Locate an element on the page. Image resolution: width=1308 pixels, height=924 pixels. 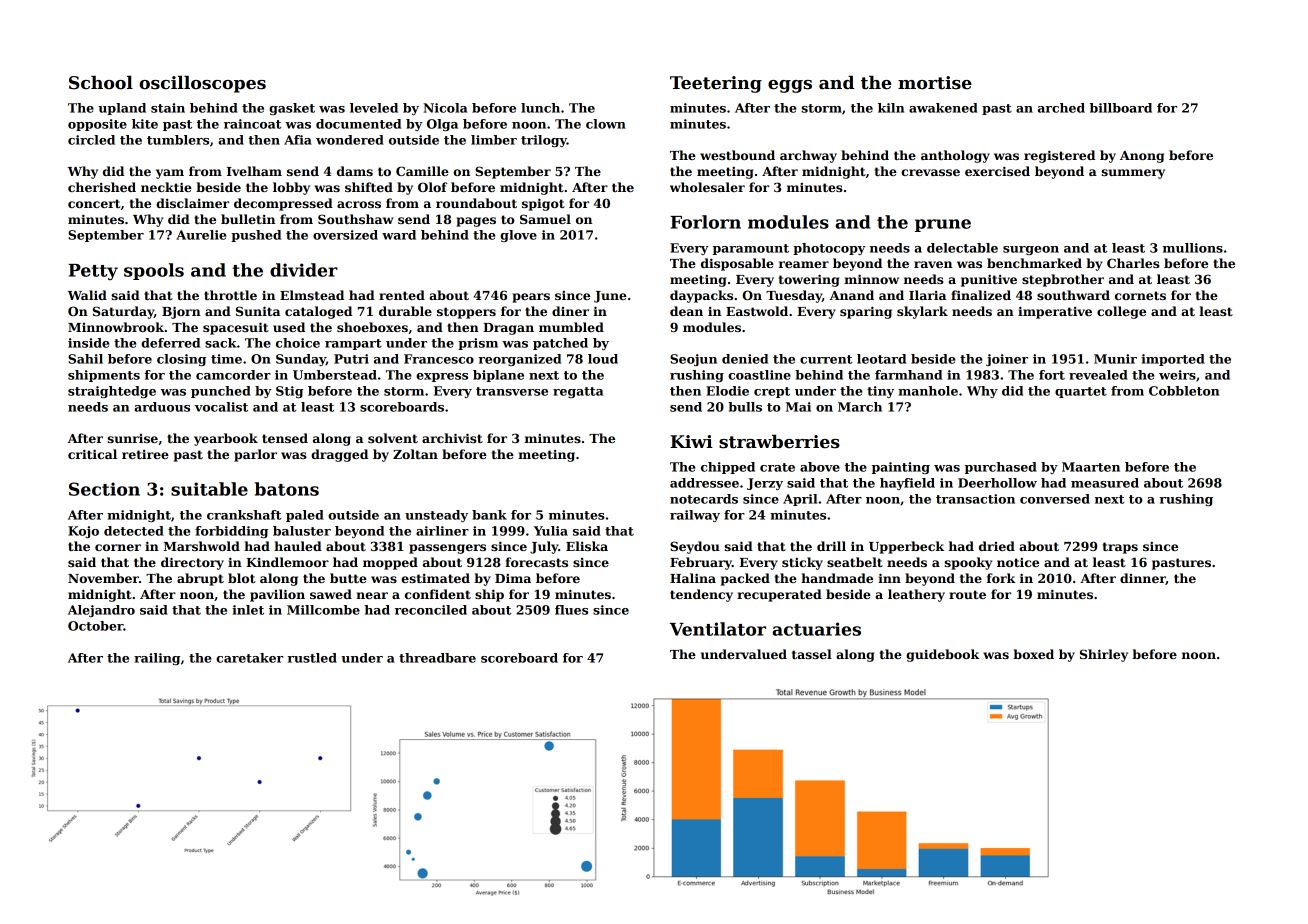
above is located at coordinates (820, 467).
